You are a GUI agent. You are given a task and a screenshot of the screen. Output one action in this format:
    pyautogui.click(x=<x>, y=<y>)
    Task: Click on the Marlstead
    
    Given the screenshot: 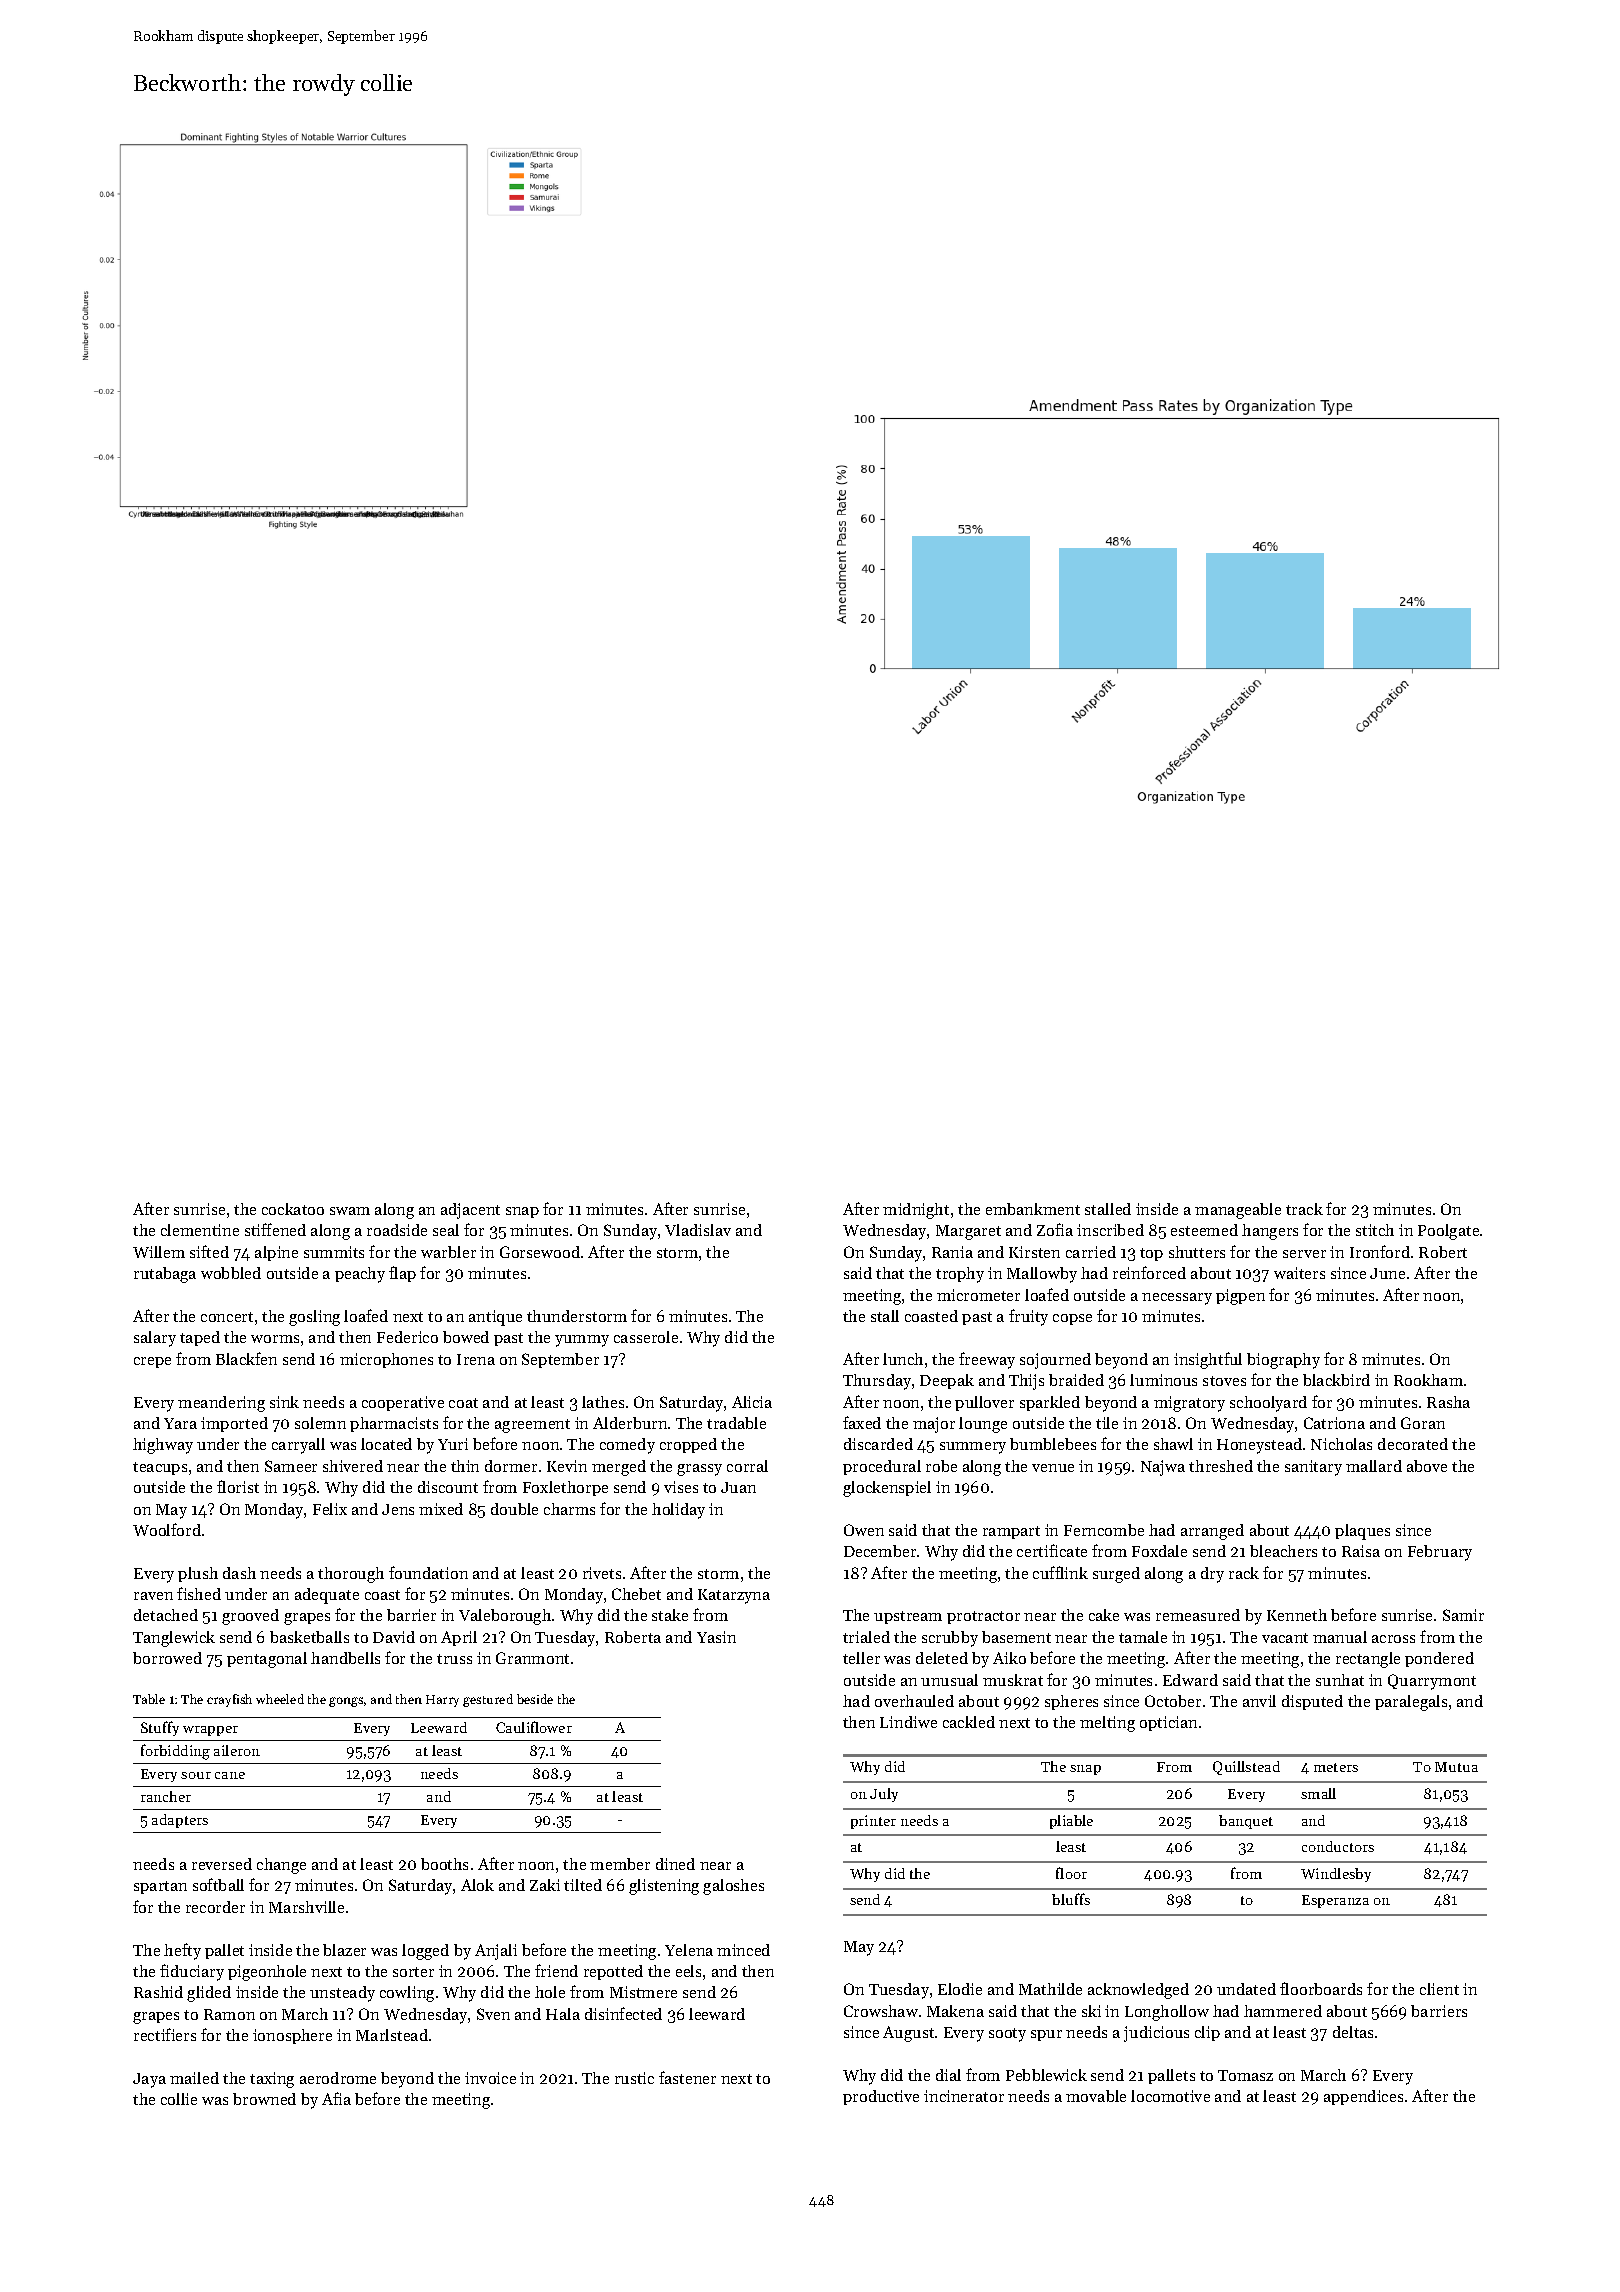 What is the action you would take?
    pyautogui.click(x=392, y=2035)
